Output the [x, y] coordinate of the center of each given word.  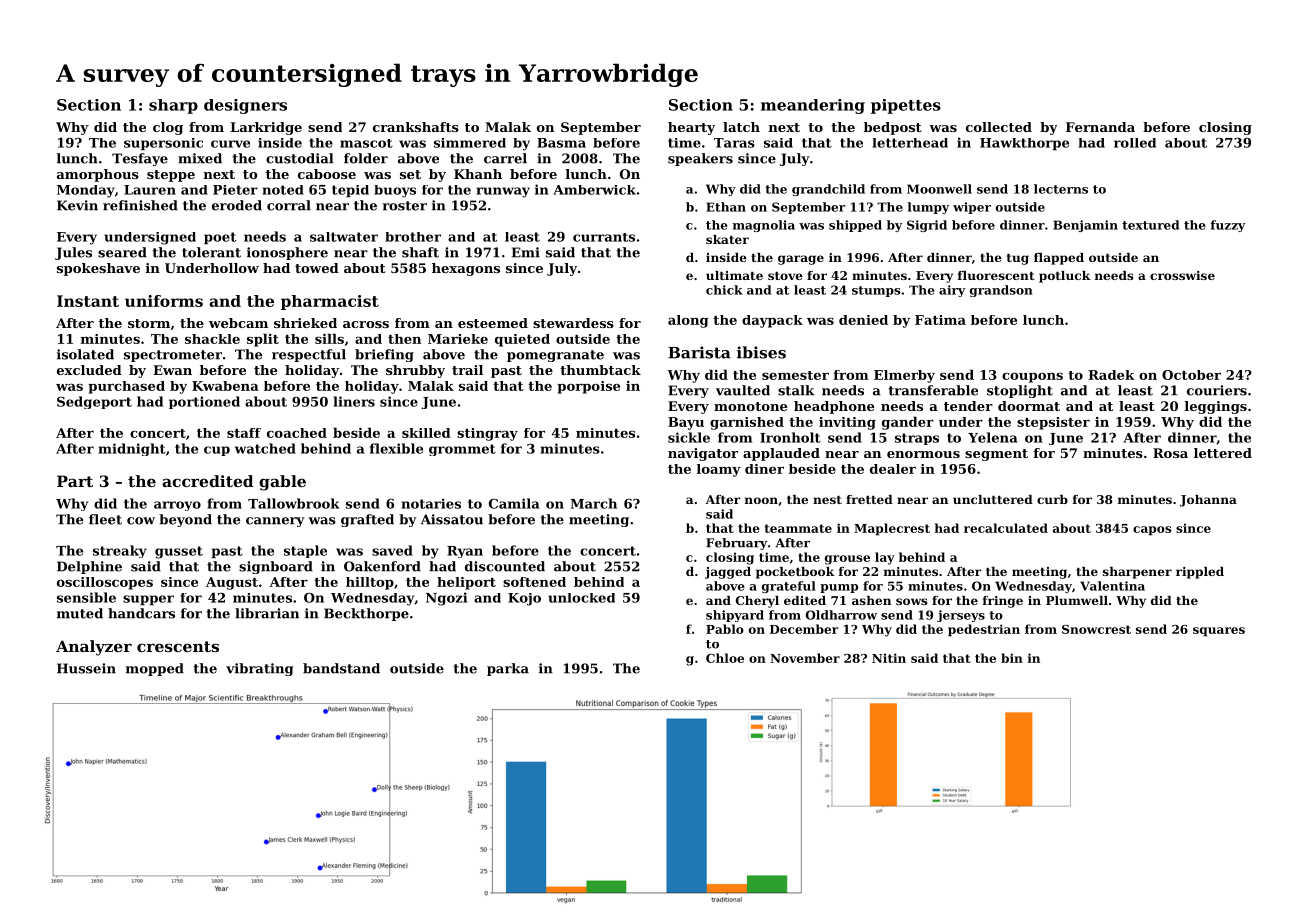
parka [508, 669]
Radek [1111, 375]
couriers [1217, 390]
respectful [309, 355]
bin [1012, 658]
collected [999, 127]
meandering [813, 106]
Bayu [686, 423]
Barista [699, 352]
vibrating [259, 669]
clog [168, 128]
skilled [426, 433]
